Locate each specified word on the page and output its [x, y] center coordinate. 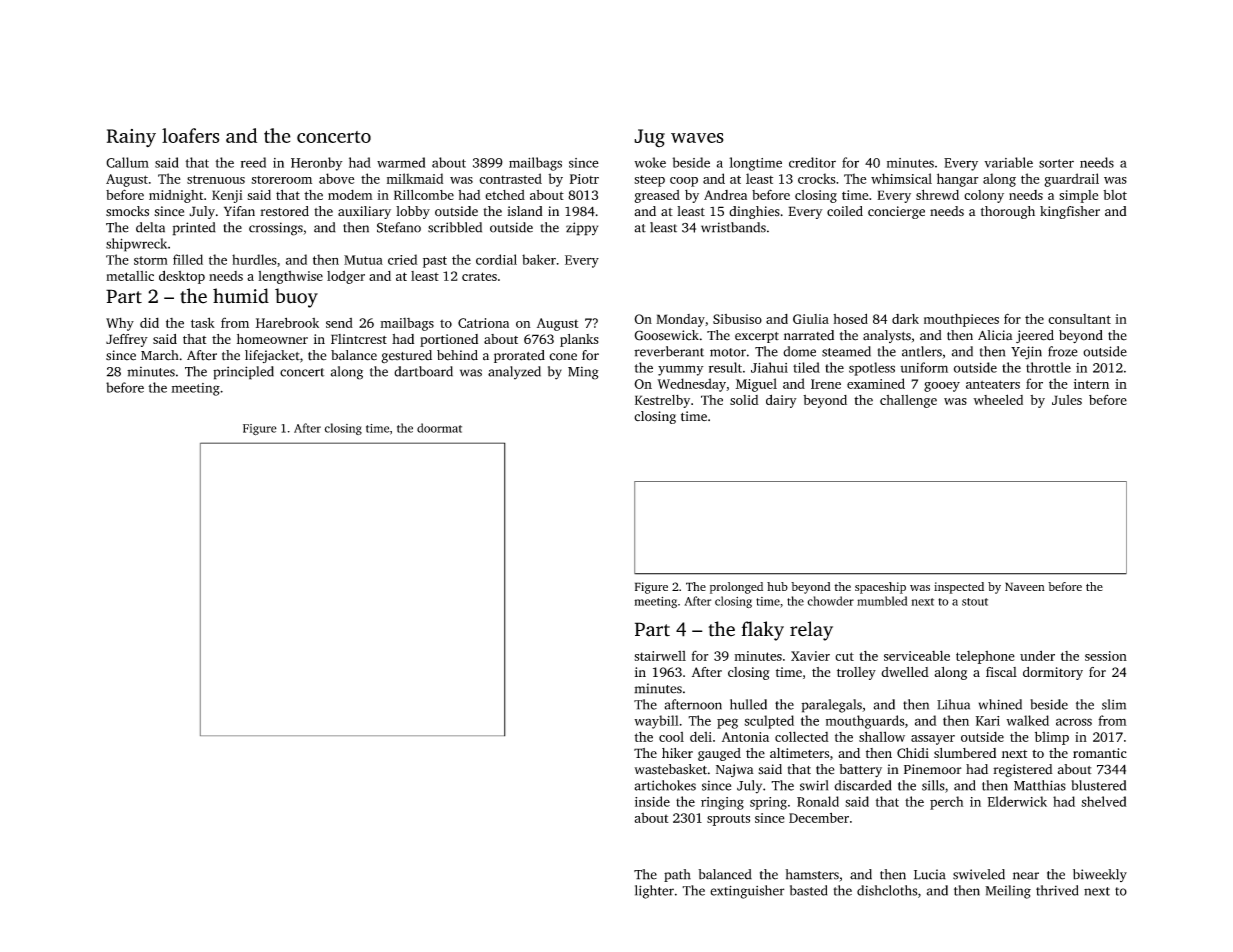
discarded [862, 785]
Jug [649, 138]
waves [697, 138]
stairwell [660, 656]
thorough [1008, 212]
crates [479, 276]
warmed [401, 162]
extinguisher [747, 892]
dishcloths [887, 890]
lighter [654, 892]
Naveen [1025, 586]
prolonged [736, 588]
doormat [439, 428]
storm [151, 260]
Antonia [745, 737]
